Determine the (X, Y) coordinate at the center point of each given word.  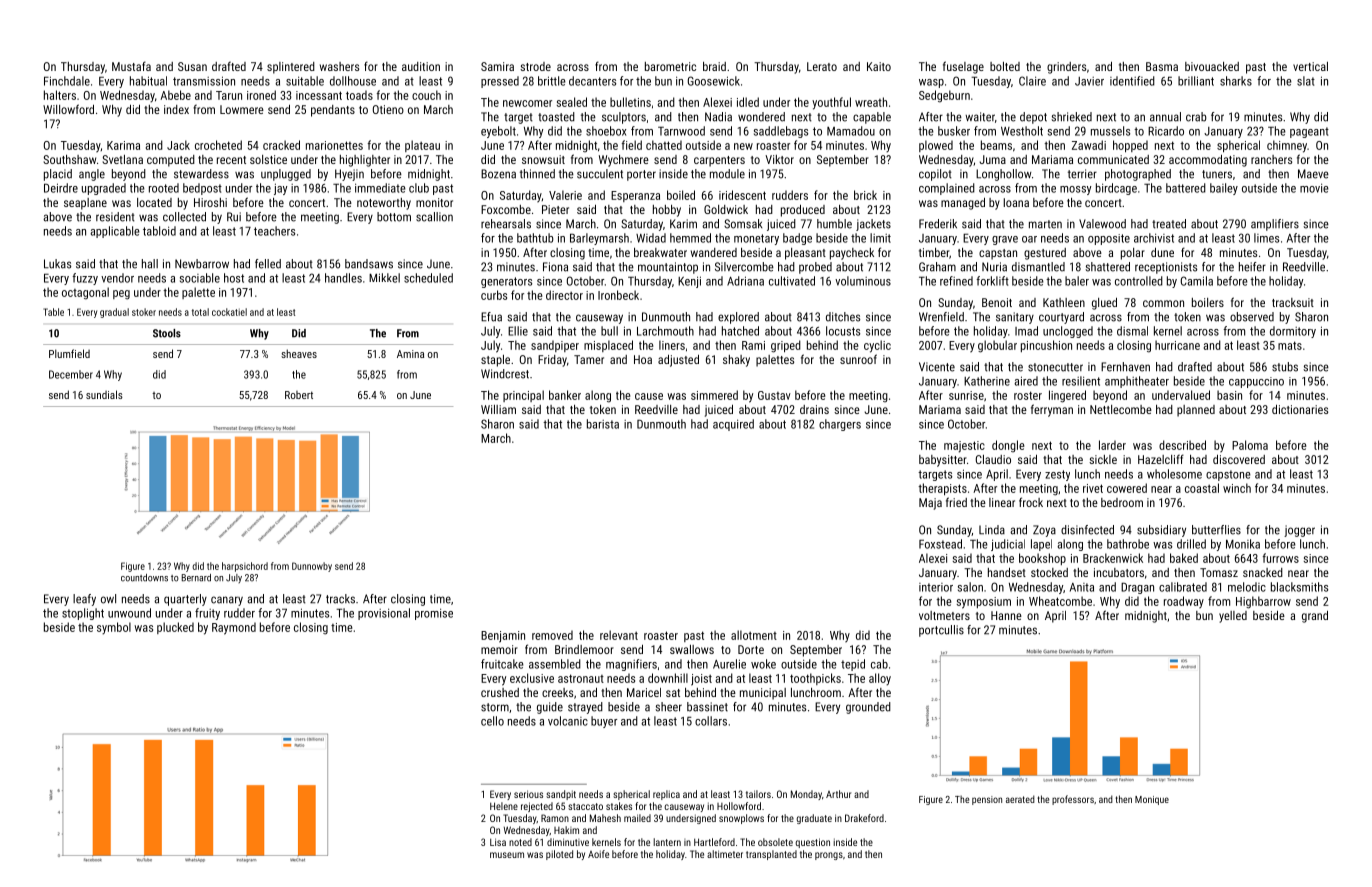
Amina (410, 354)
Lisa (498, 842)
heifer (1252, 267)
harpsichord (245, 567)
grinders (1066, 68)
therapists (942, 489)
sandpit (561, 795)
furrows (1281, 558)
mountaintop (668, 268)
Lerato (822, 66)
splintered (291, 68)
